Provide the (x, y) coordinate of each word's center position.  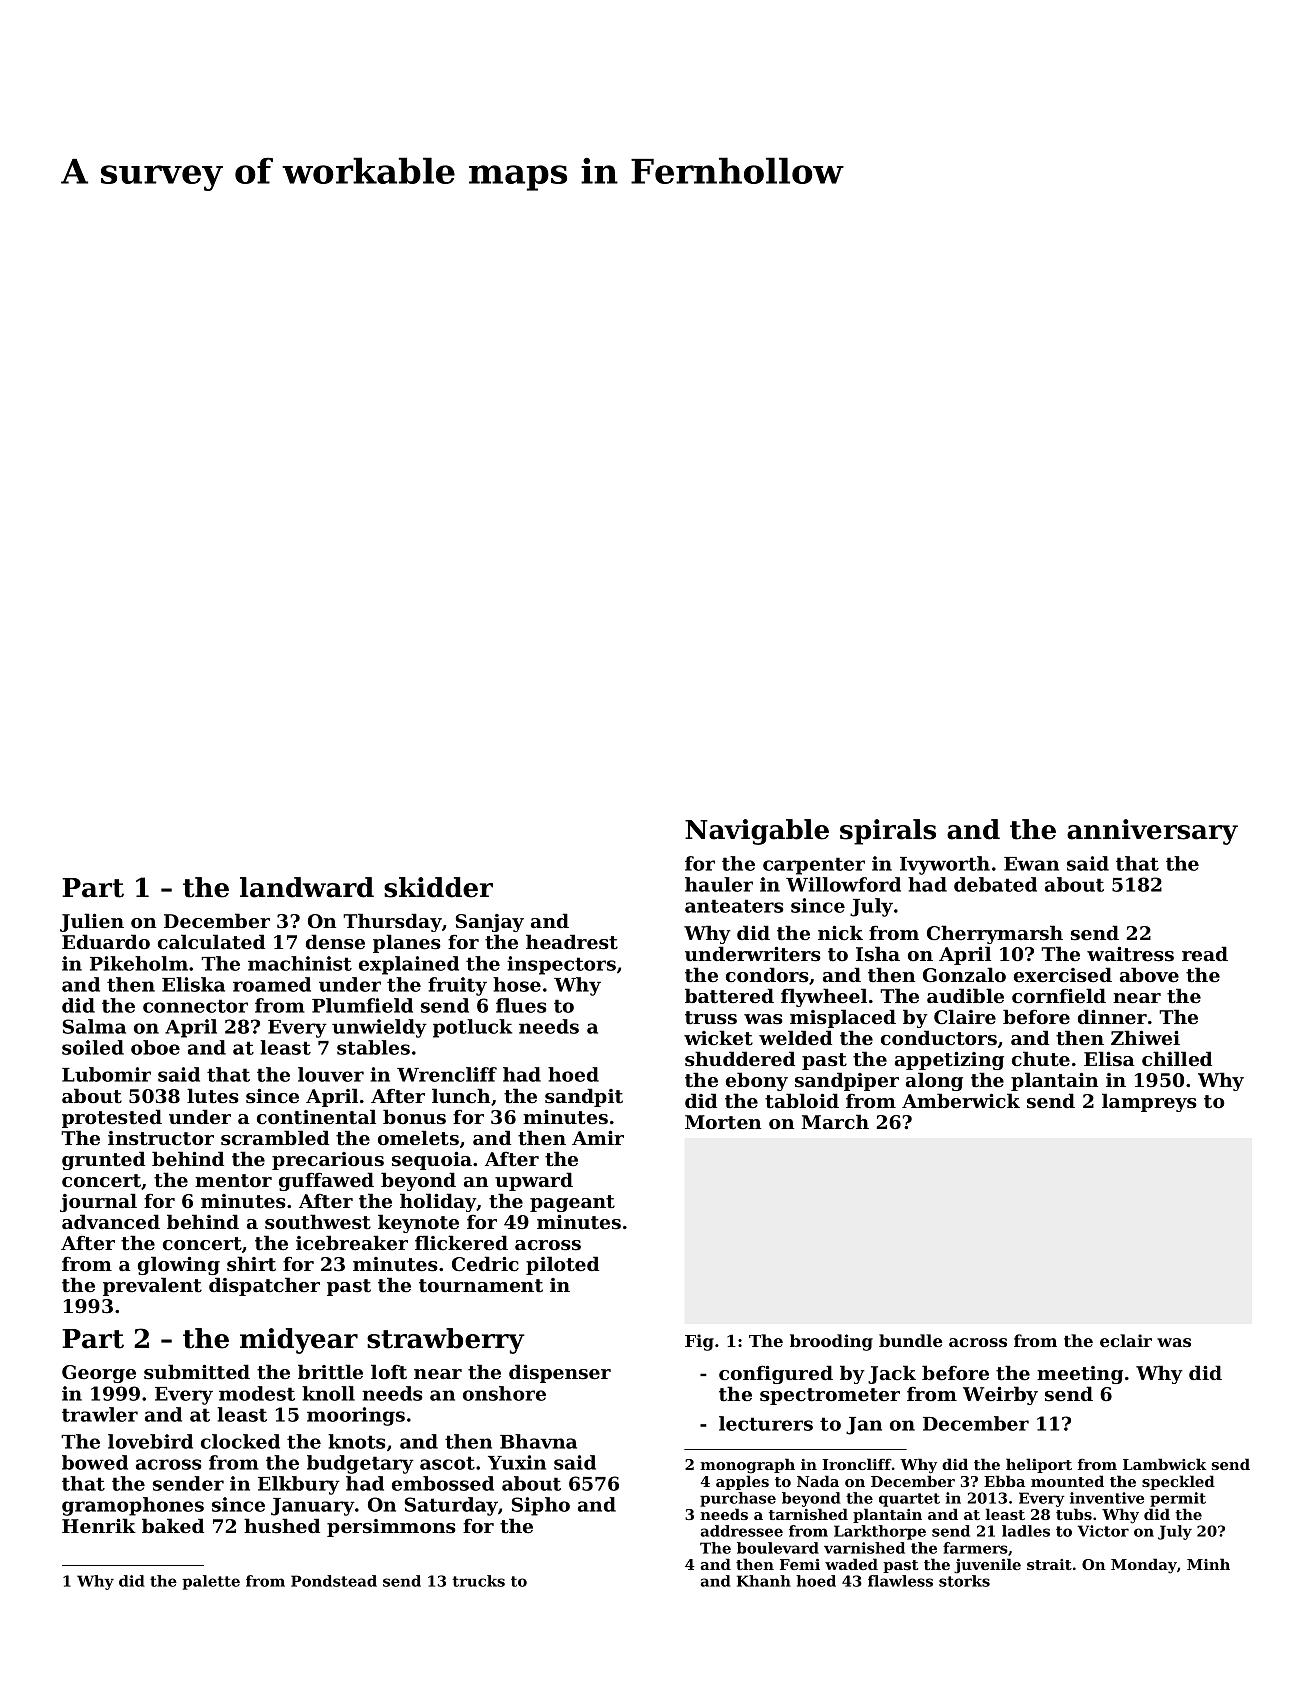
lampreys (1149, 1102)
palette (211, 1582)
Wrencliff (447, 1074)
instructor (161, 1138)
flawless (900, 1581)
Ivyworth (945, 865)
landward (307, 887)
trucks (478, 1581)
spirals (888, 832)
